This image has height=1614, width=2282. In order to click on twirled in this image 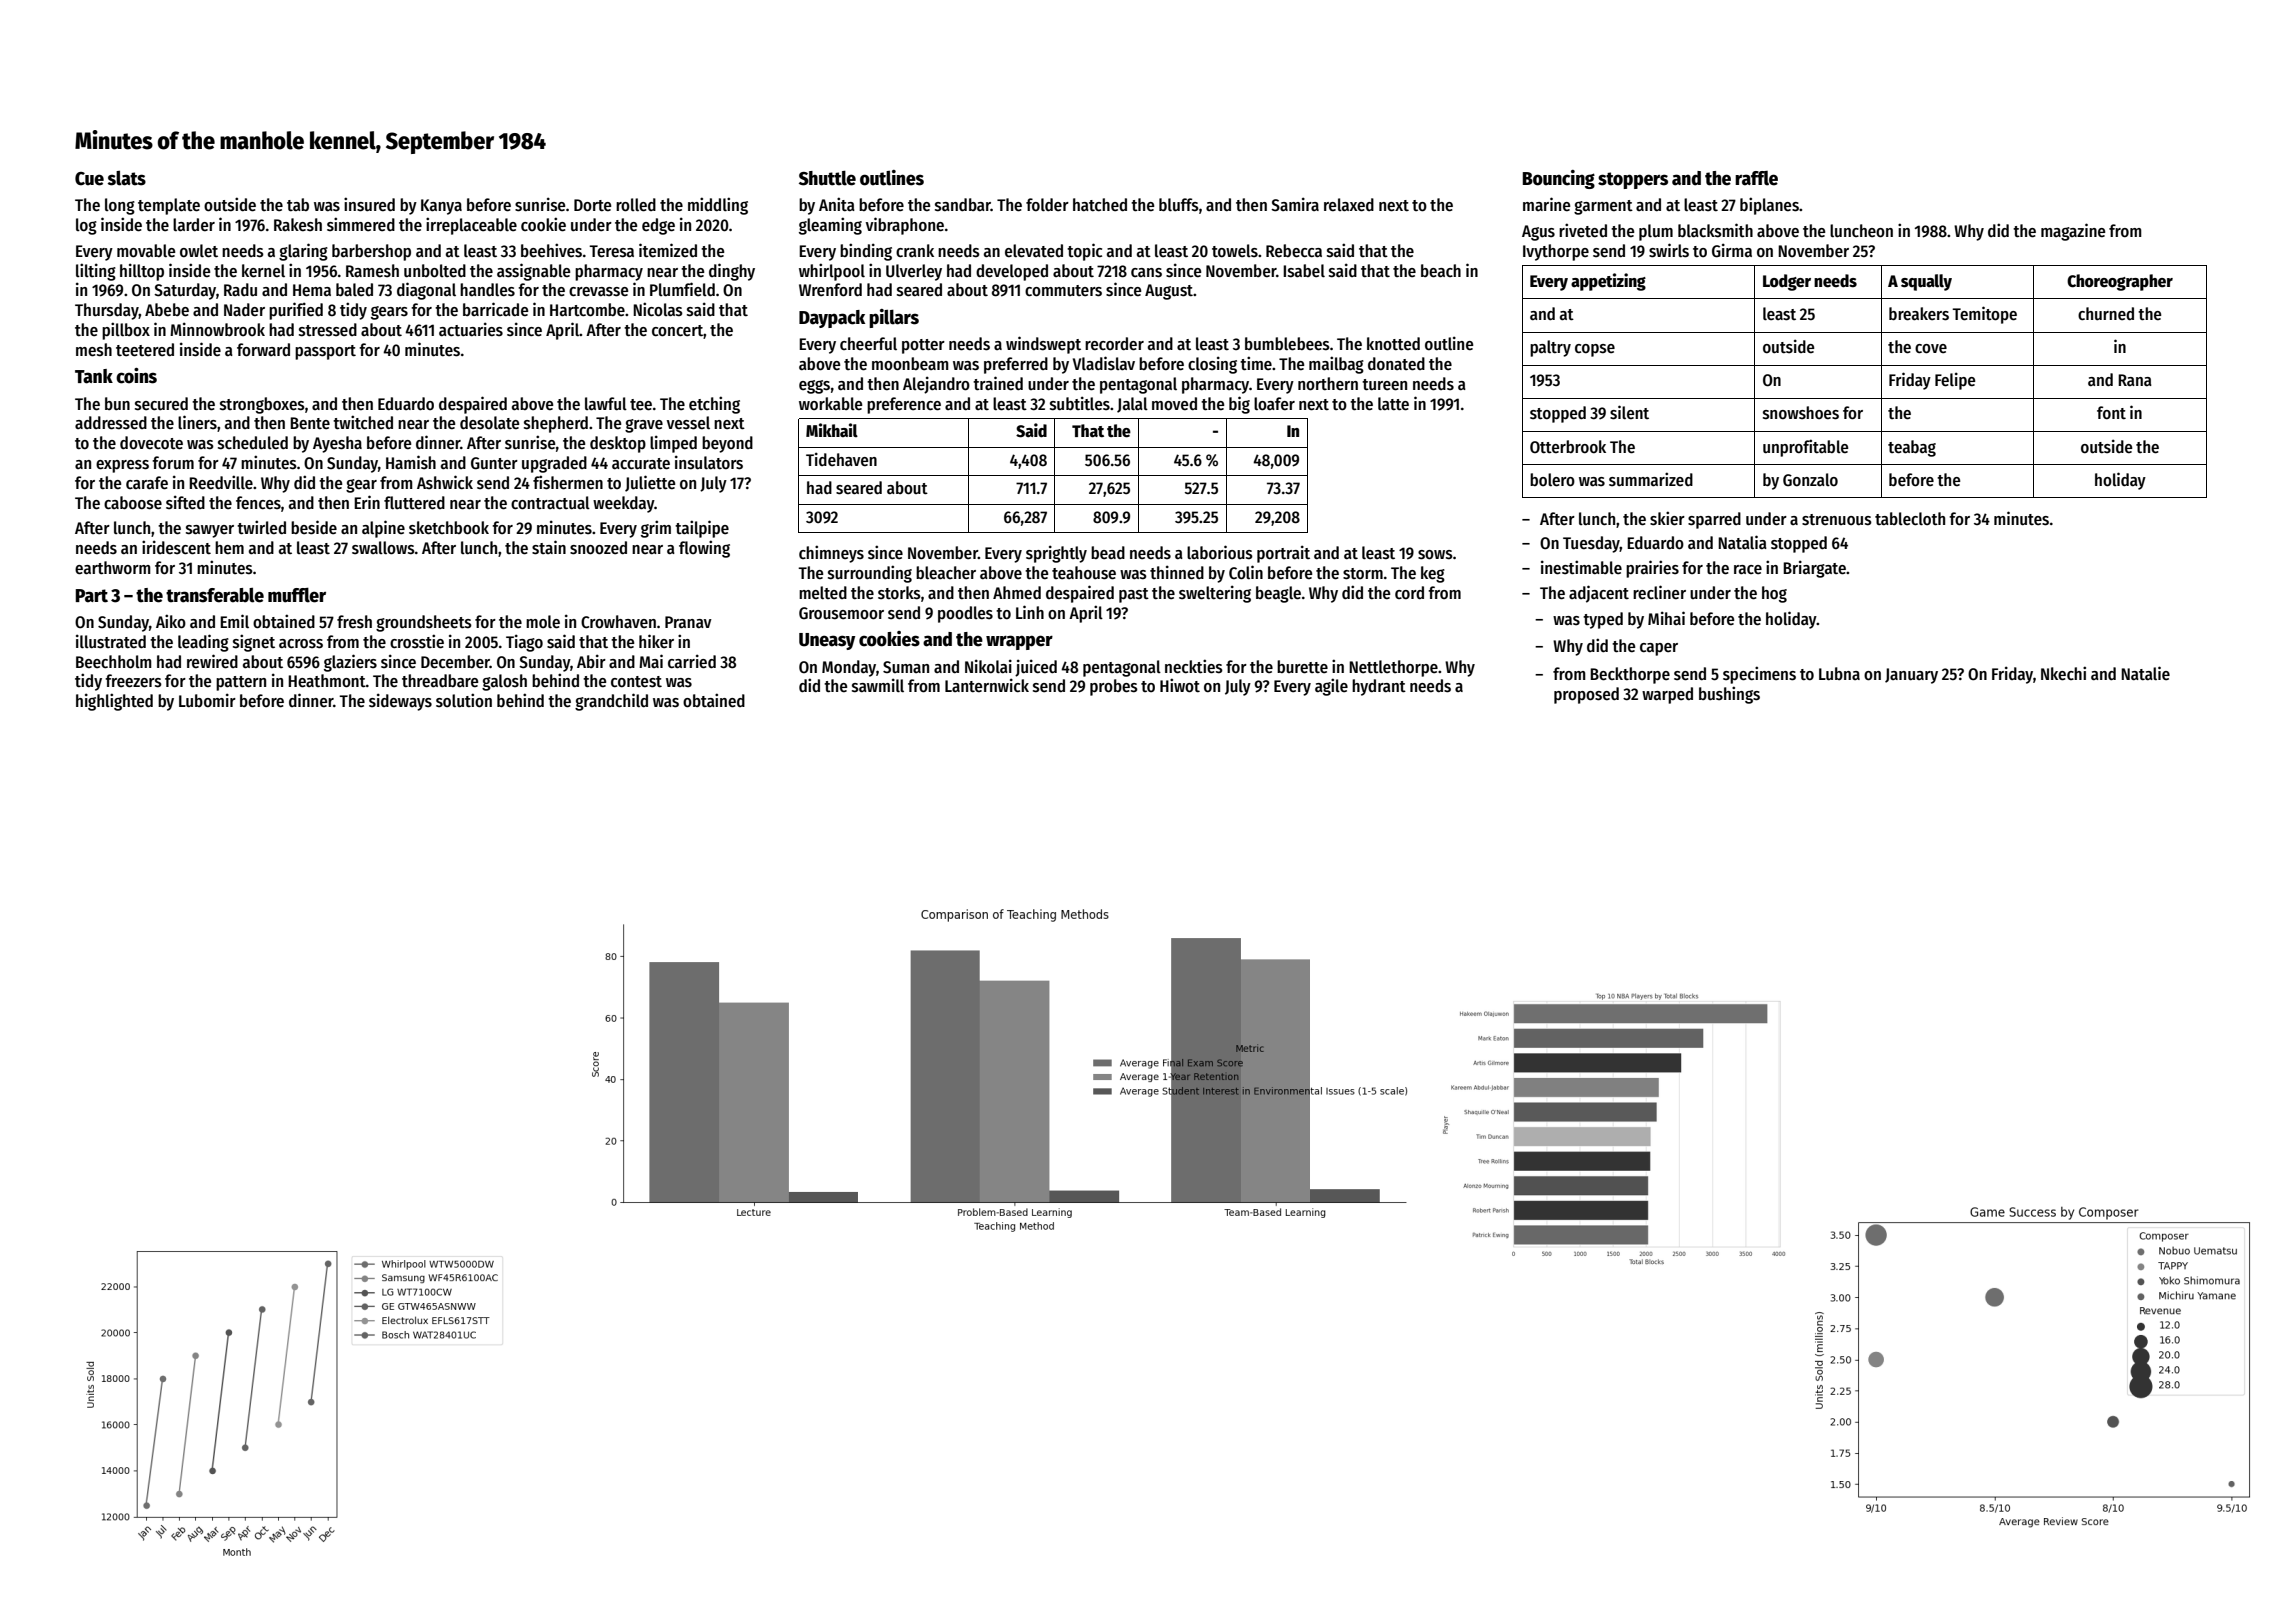, I will do `click(261, 527)`.
